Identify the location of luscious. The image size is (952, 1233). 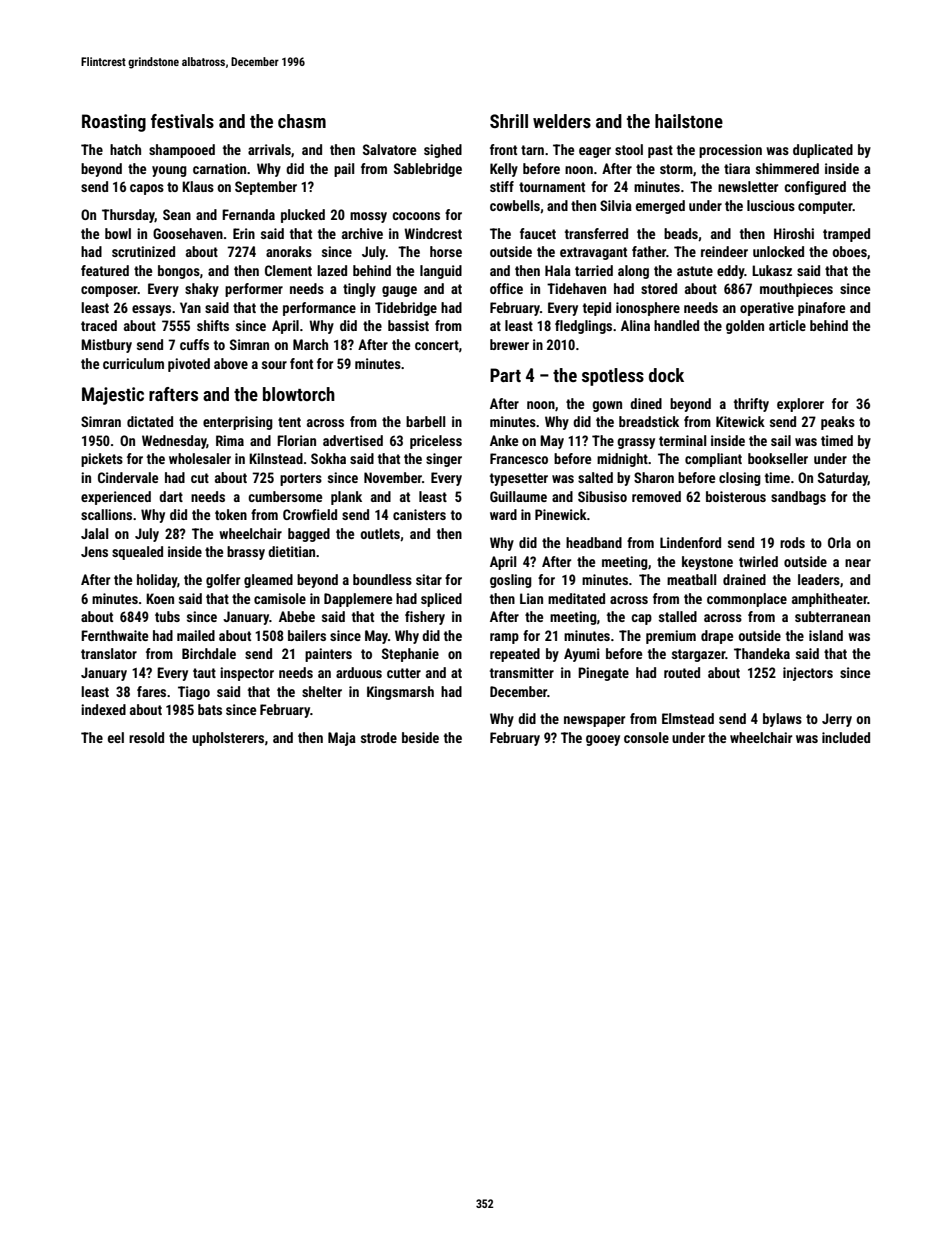
(771, 205).
